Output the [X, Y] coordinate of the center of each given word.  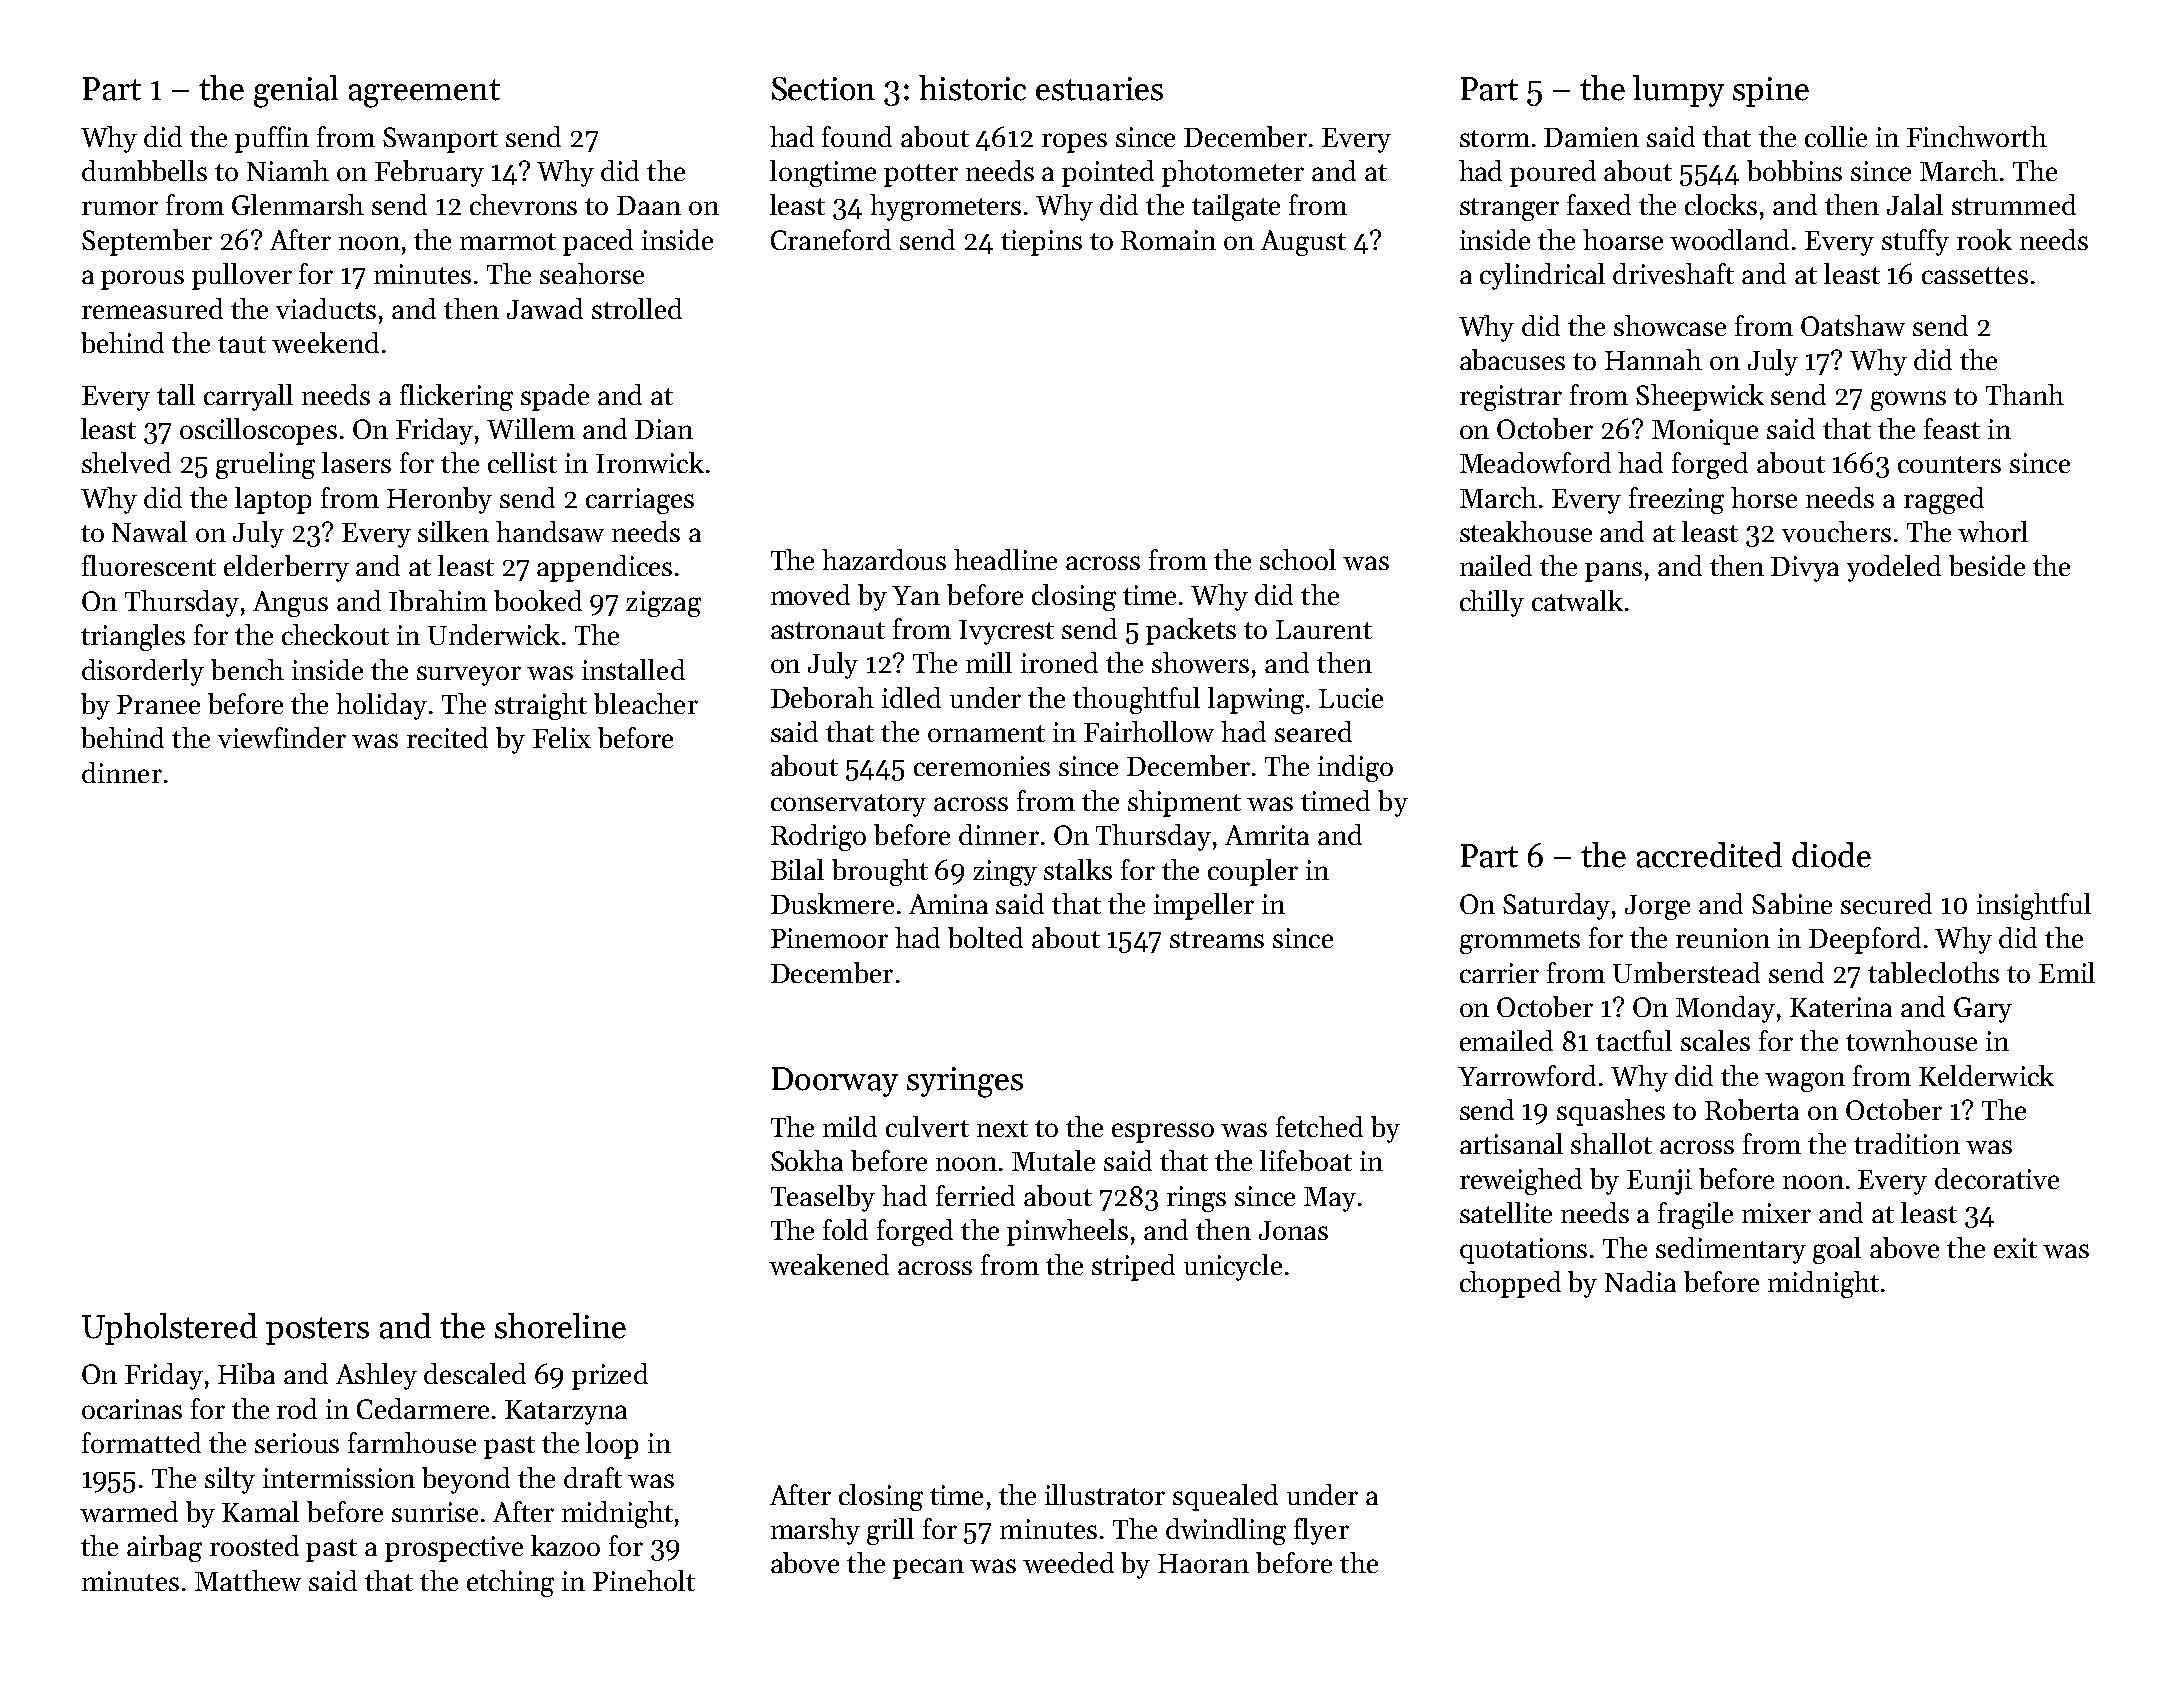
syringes [965, 1082]
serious [297, 1443]
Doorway [835, 1082]
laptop [273, 500]
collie [1836, 136]
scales [1715, 1040]
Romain [1168, 240]
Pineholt [644, 1580]
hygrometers [945, 207]
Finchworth [1977, 136]
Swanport [440, 140]
